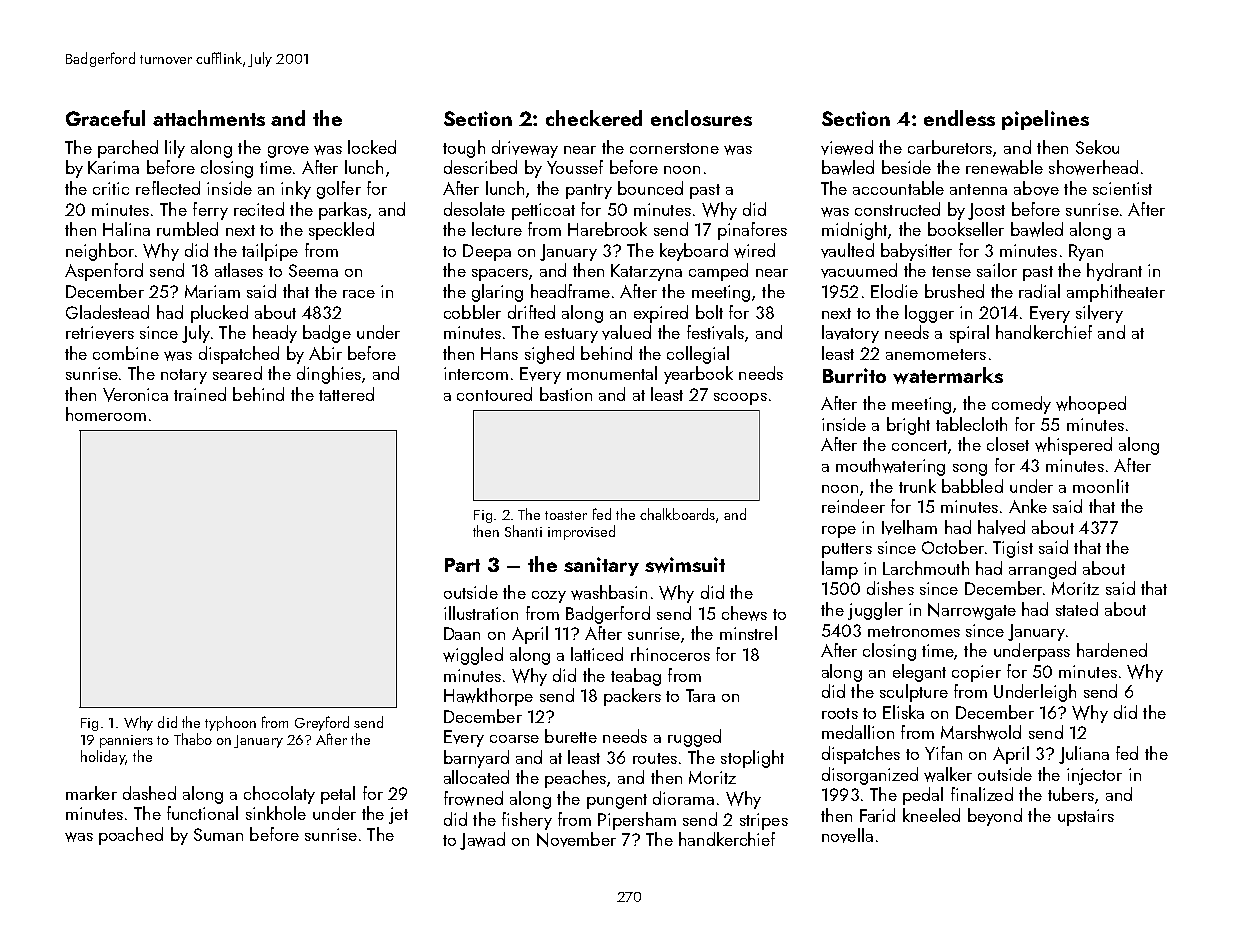  Describe the element at coordinates (632, 697) in the image. I see `packers` at that location.
